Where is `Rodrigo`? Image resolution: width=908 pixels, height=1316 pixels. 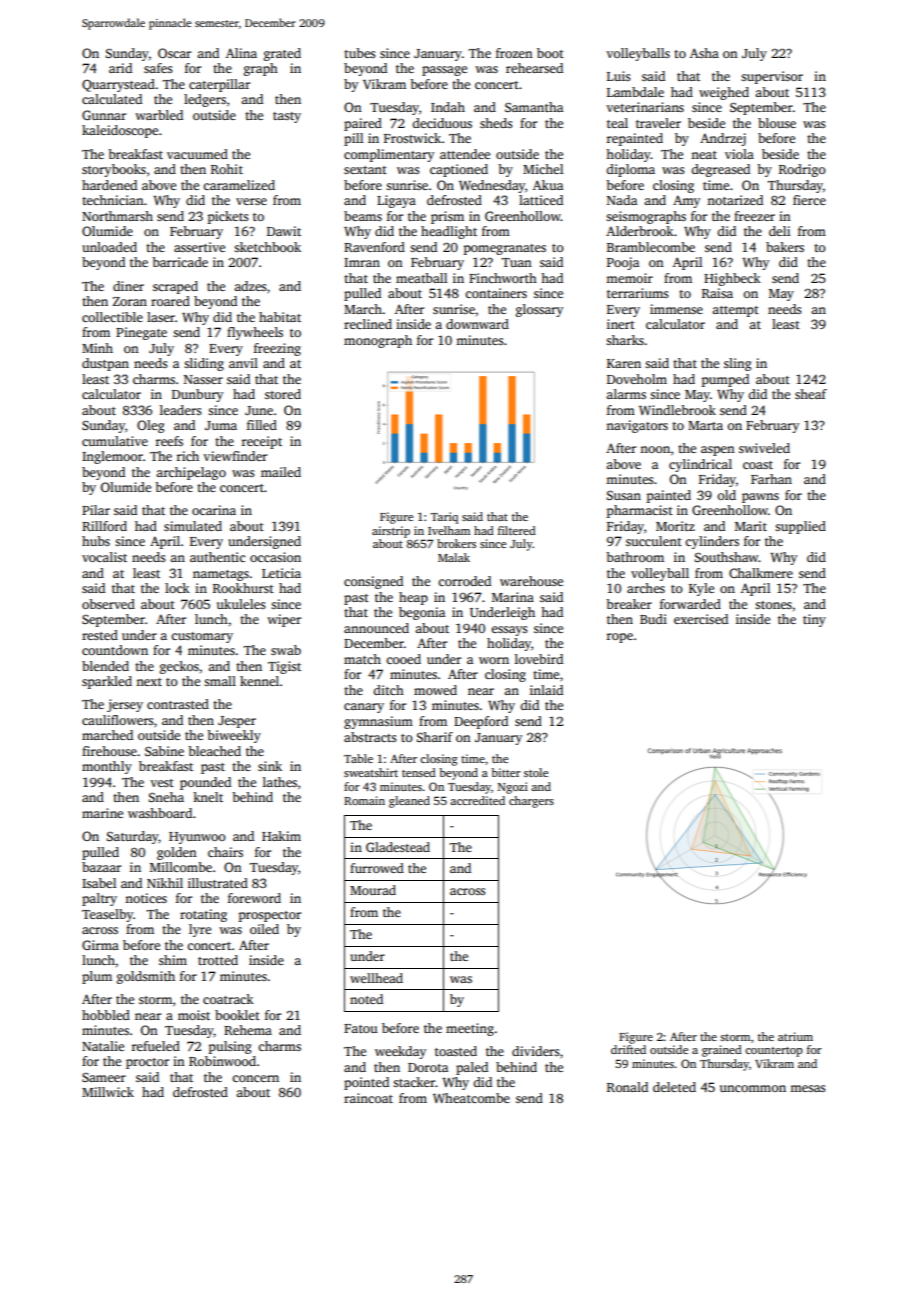 Rodrigo is located at coordinates (802, 170).
